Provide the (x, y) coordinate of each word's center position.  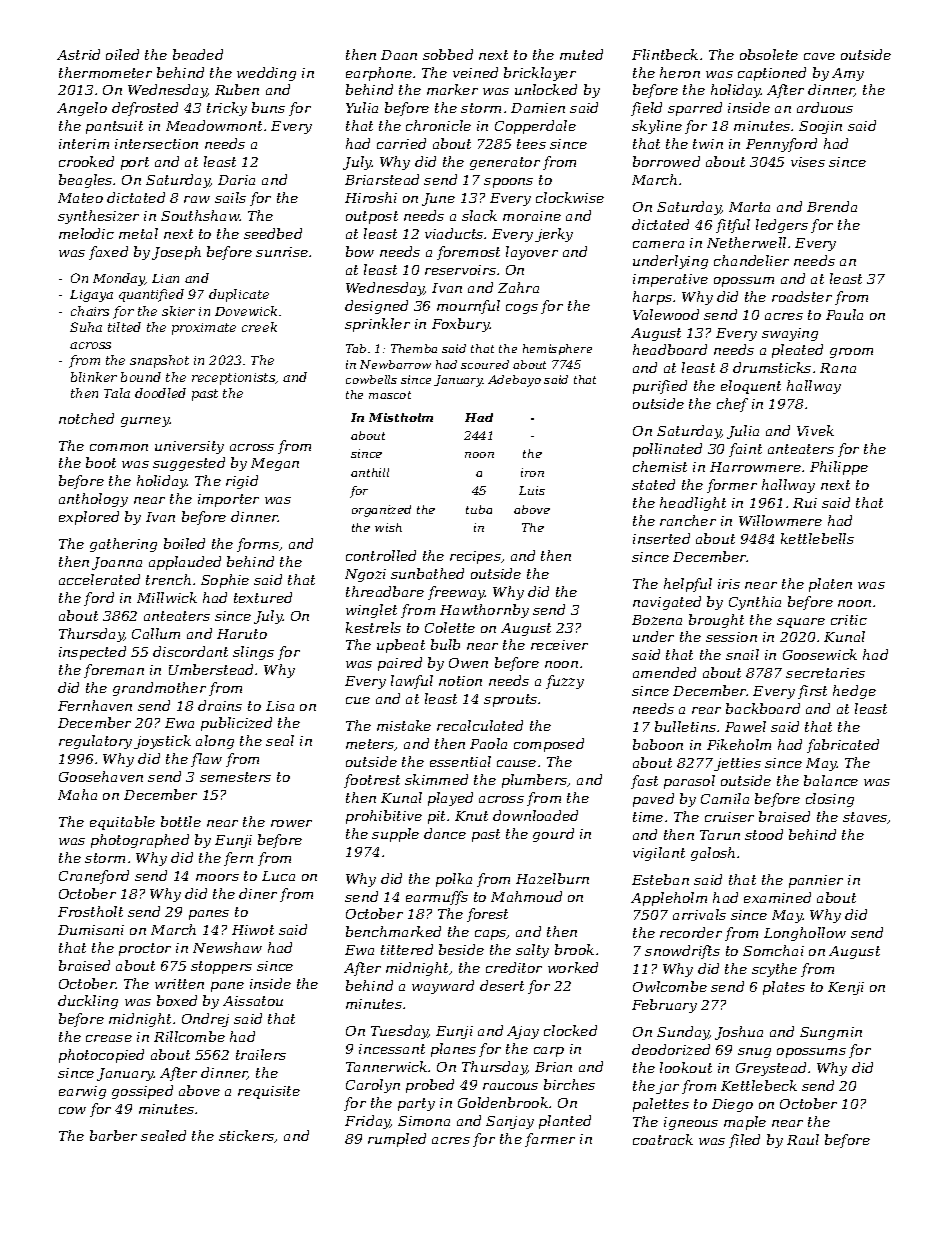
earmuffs (437, 898)
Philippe (839, 468)
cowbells (371, 379)
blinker (94, 377)
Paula (844, 314)
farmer (550, 1140)
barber (113, 1135)
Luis (532, 490)
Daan (399, 55)
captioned (772, 74)
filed (744, 1141)
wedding (266, 74)
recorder (691, 932)
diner (258, 893)
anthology (93, 500)
